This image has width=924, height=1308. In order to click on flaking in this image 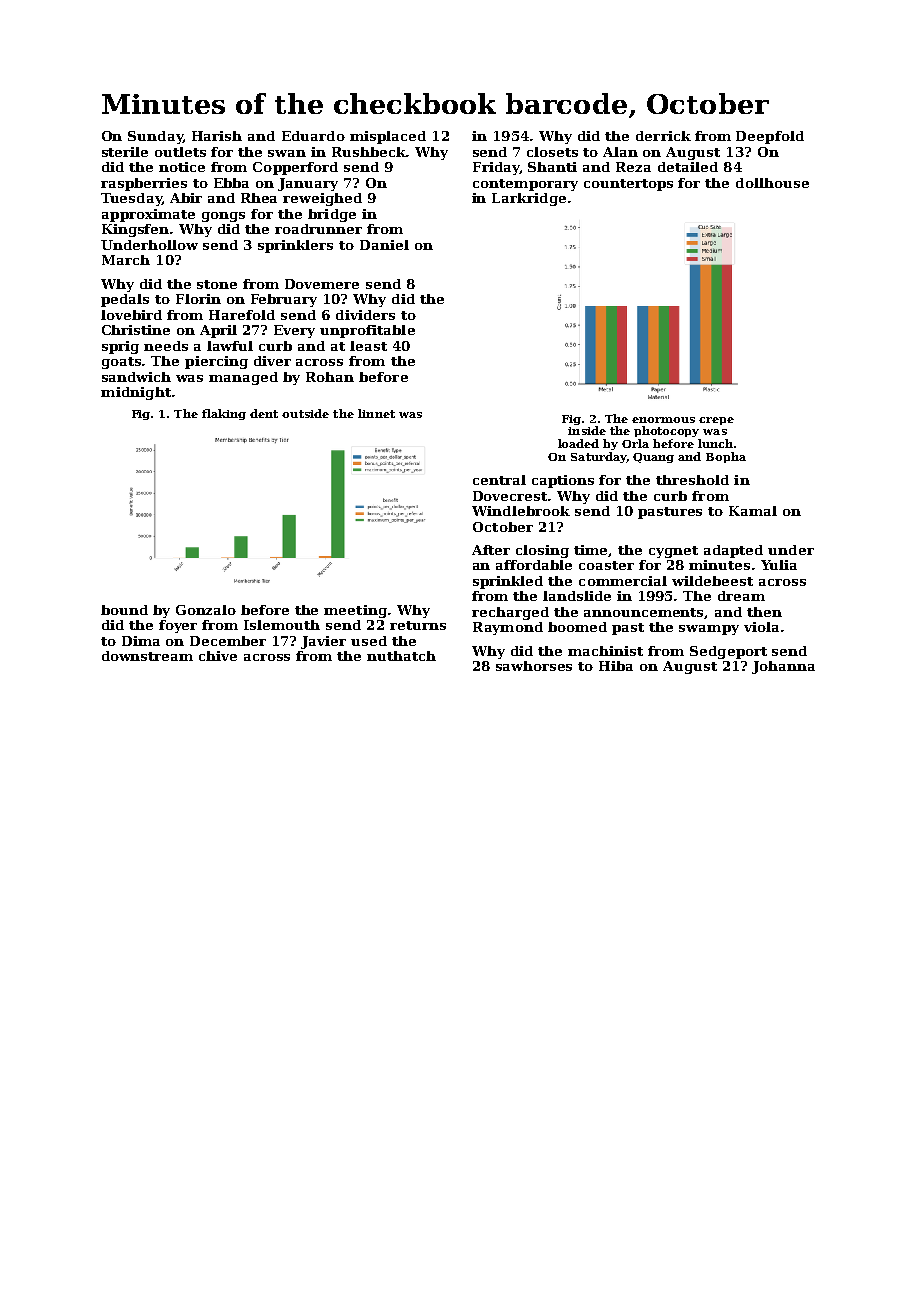, I will do `click(224, 414)`.
